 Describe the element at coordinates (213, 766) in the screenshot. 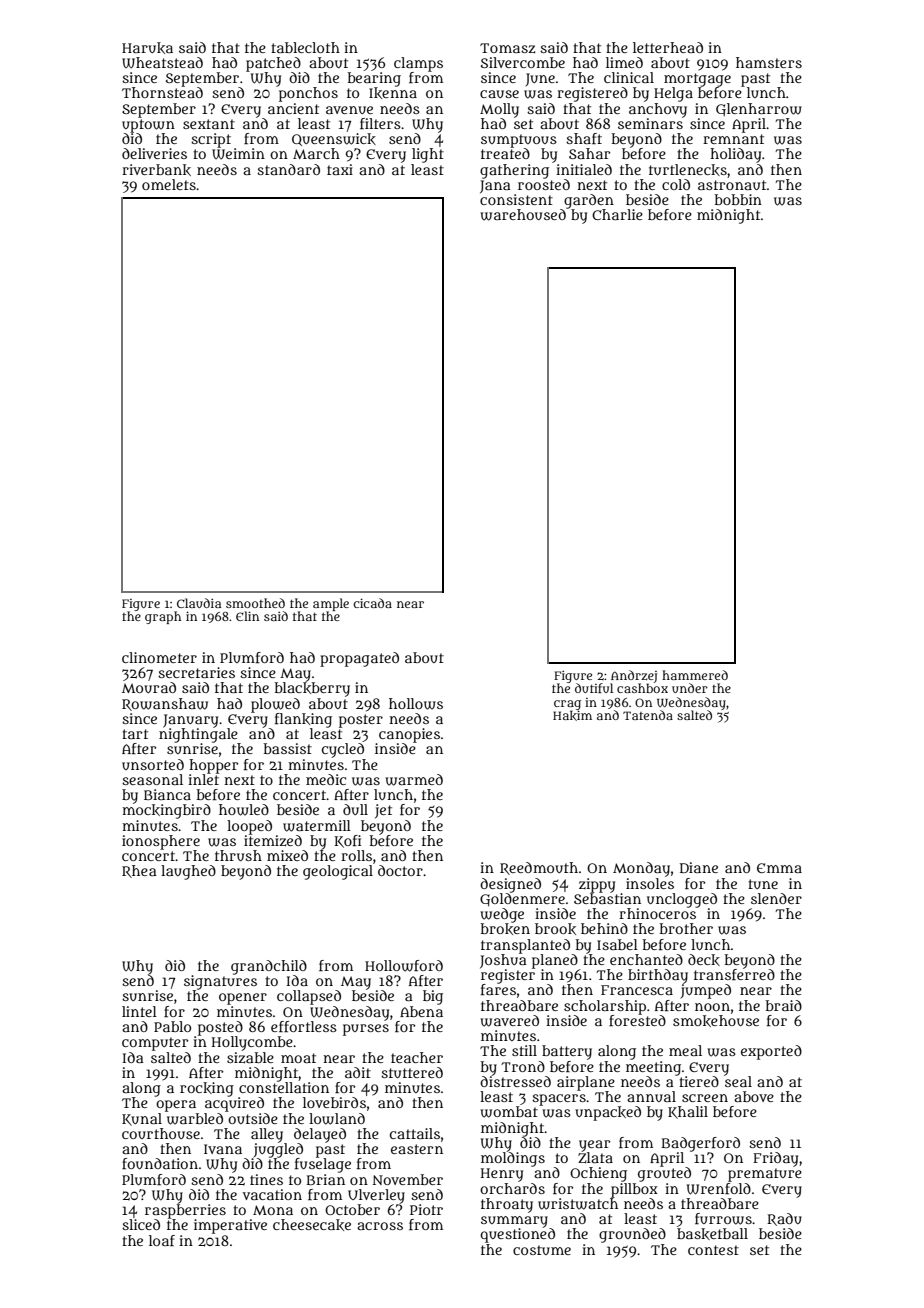

I see `hopper` at that location.
